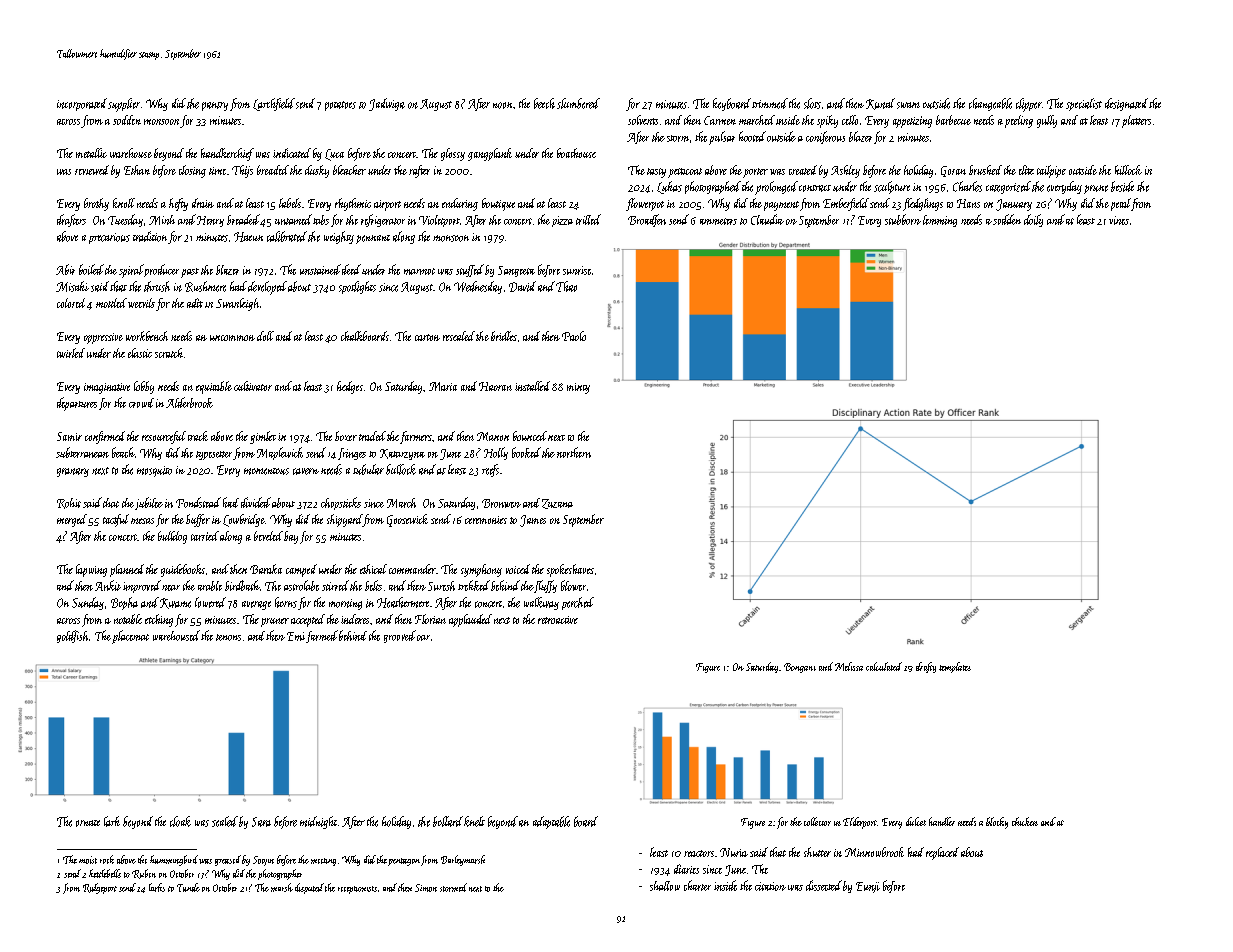 Image resolution: width=1233 pixels, height=952 pixels. I want to click on Tunde, so click(188, 887).
